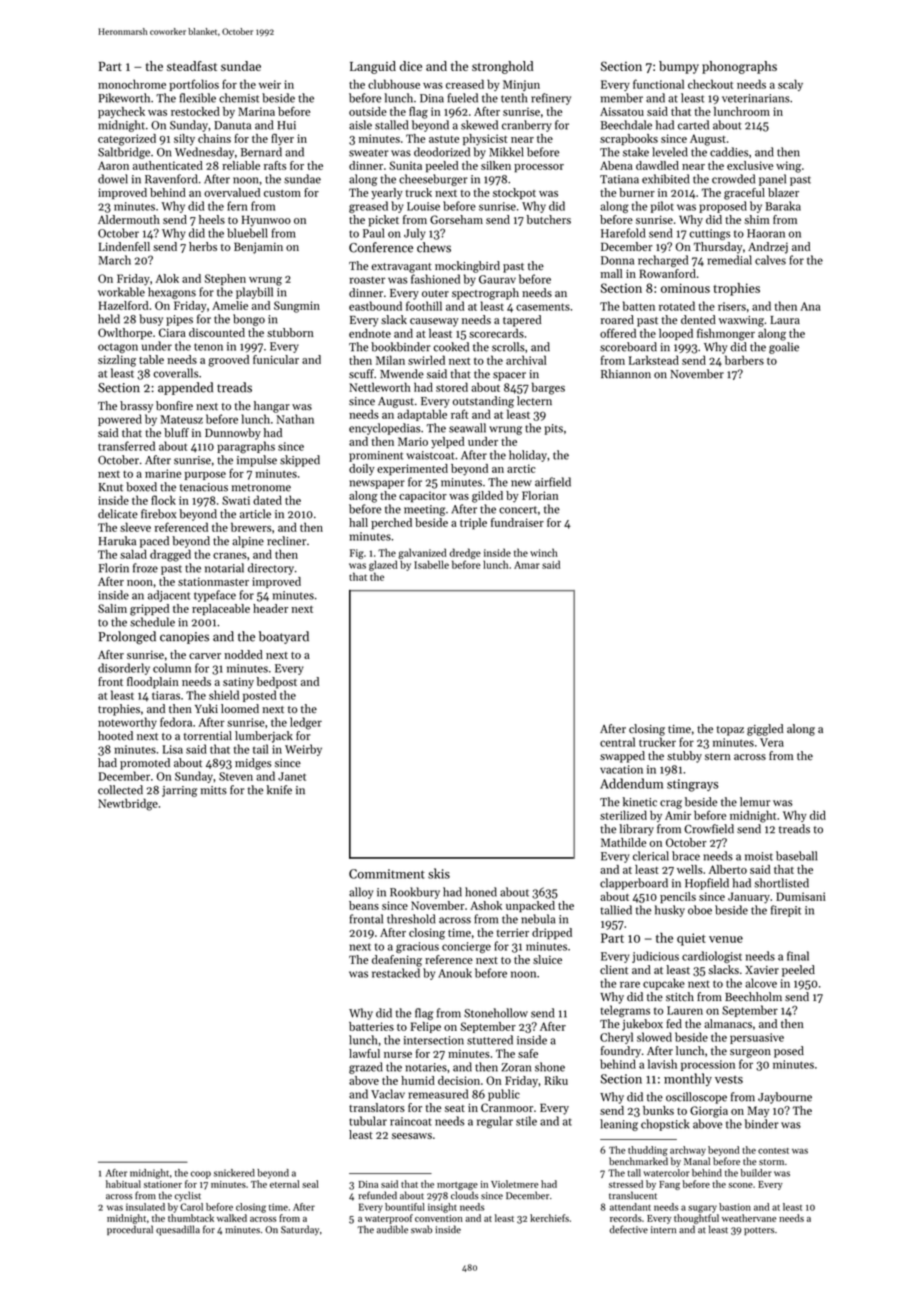 This screenshot has width=924, height=1308. I want to click on phonographs, so click(739, 67).
